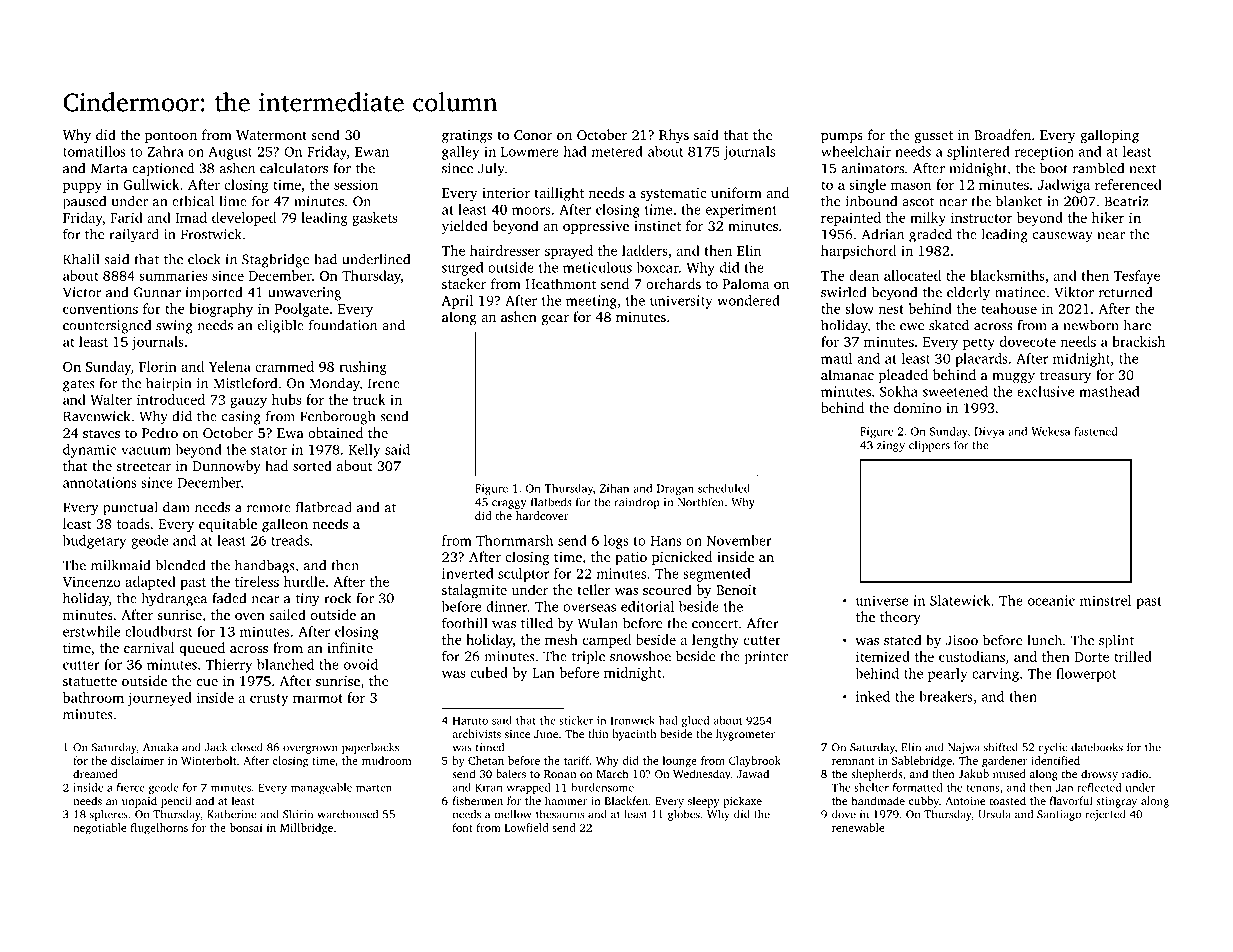  What do you see at coordinates (1059, 815) in the document?
I see `Santiago` at bounding box center [1059, 815].
